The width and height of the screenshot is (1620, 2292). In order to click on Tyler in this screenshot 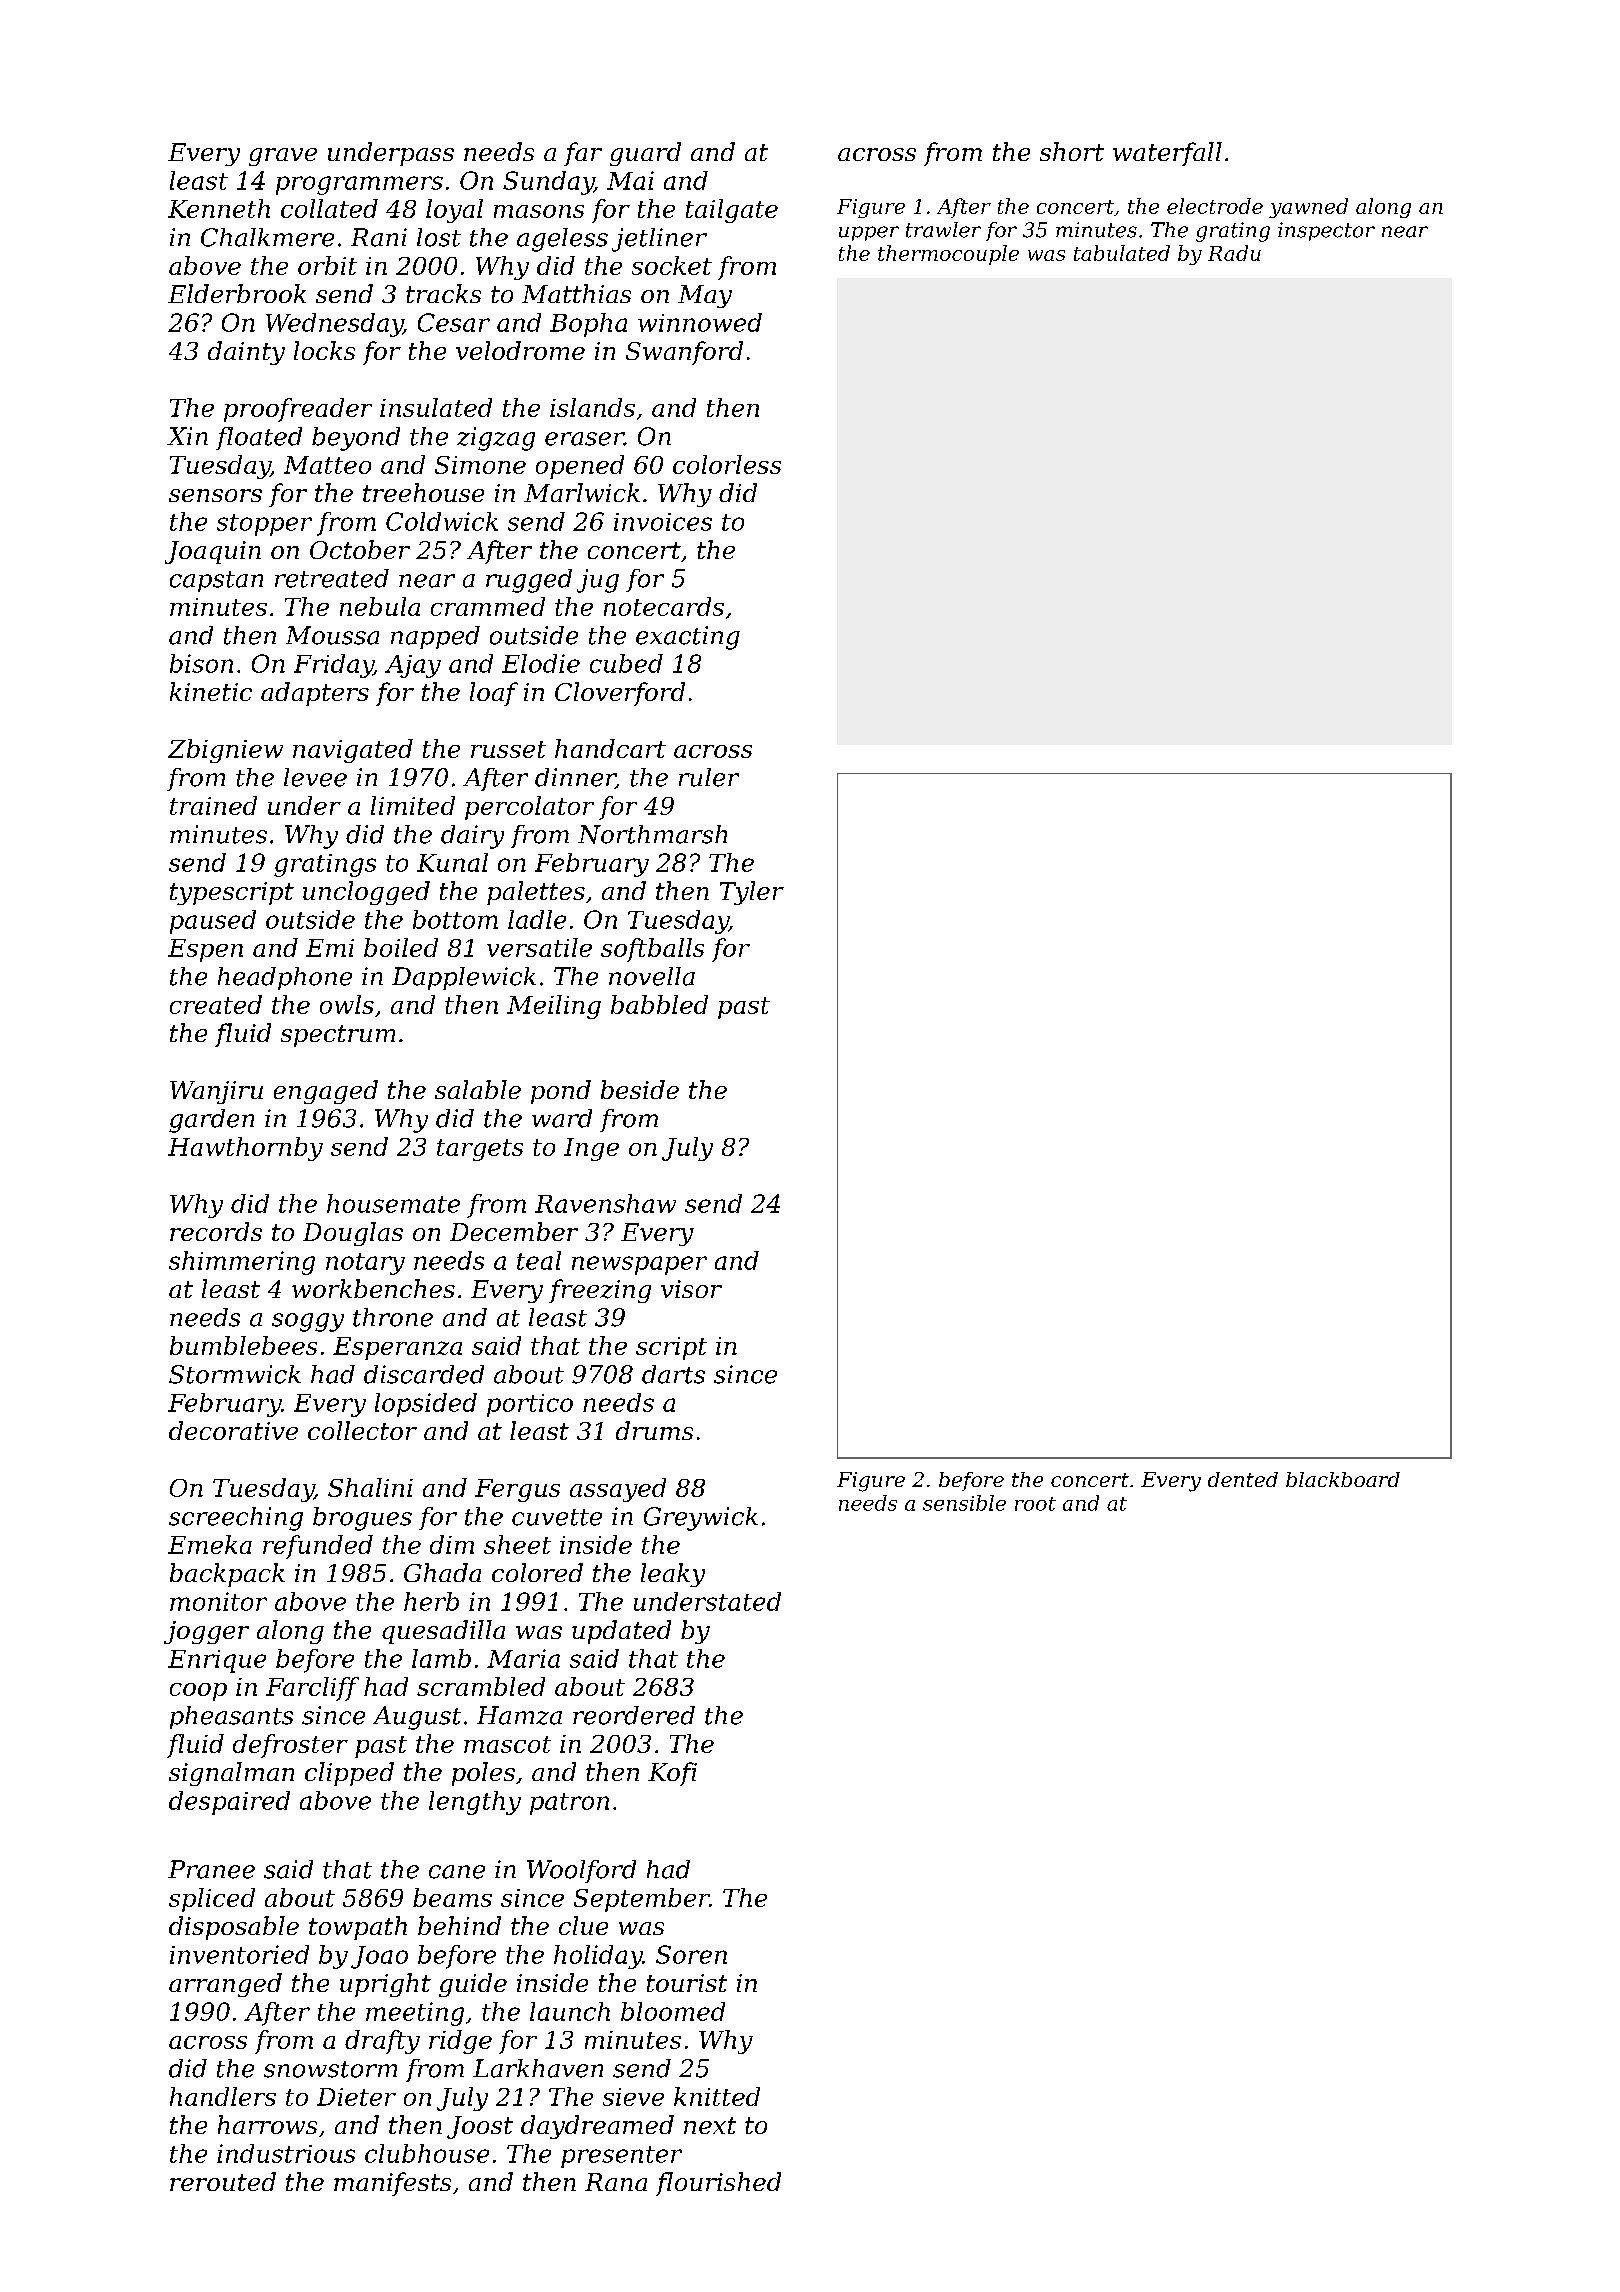, I will do `click(752, 893)`.
